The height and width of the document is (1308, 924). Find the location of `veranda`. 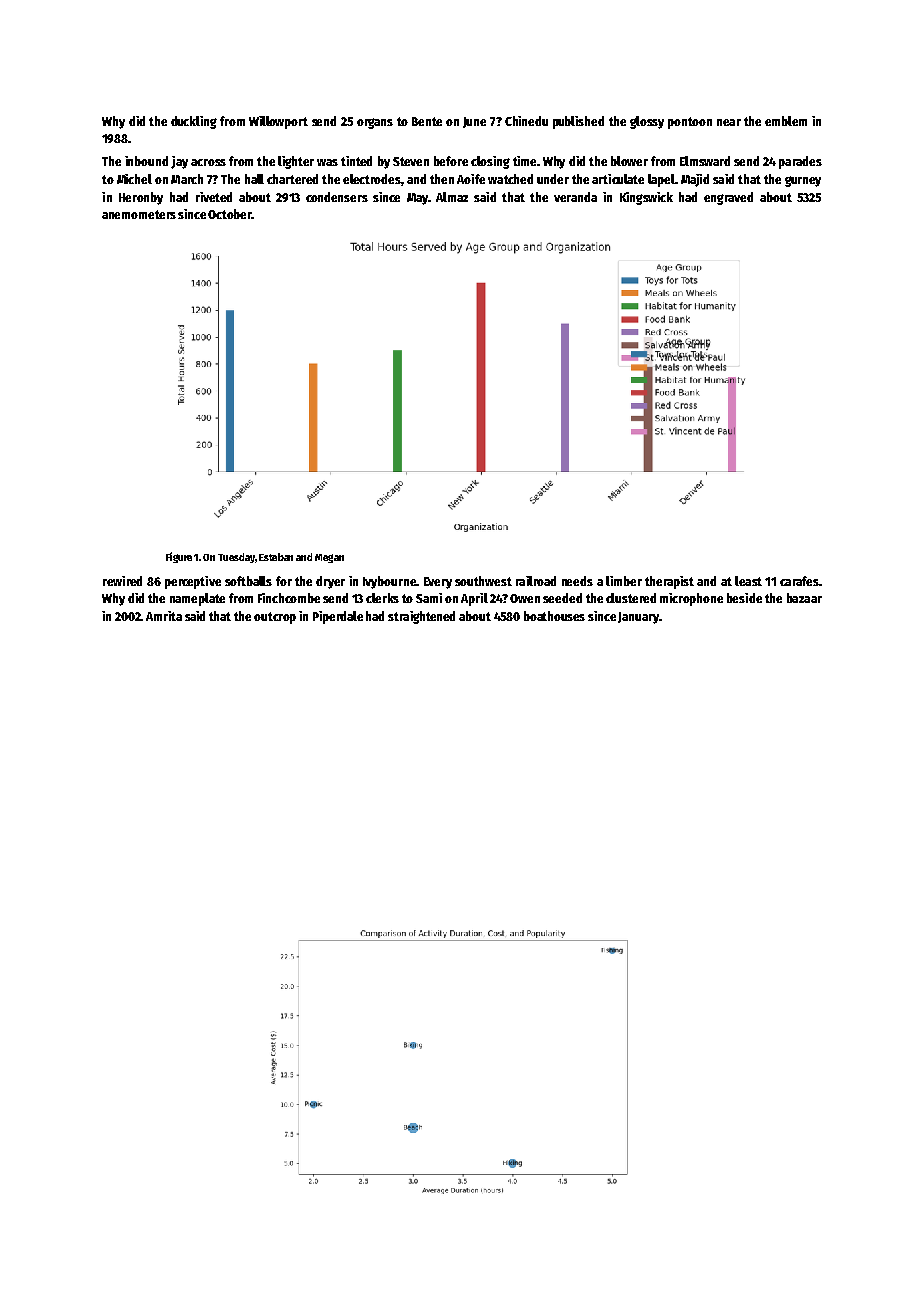

veranda is located at coordinates (575, 197).
